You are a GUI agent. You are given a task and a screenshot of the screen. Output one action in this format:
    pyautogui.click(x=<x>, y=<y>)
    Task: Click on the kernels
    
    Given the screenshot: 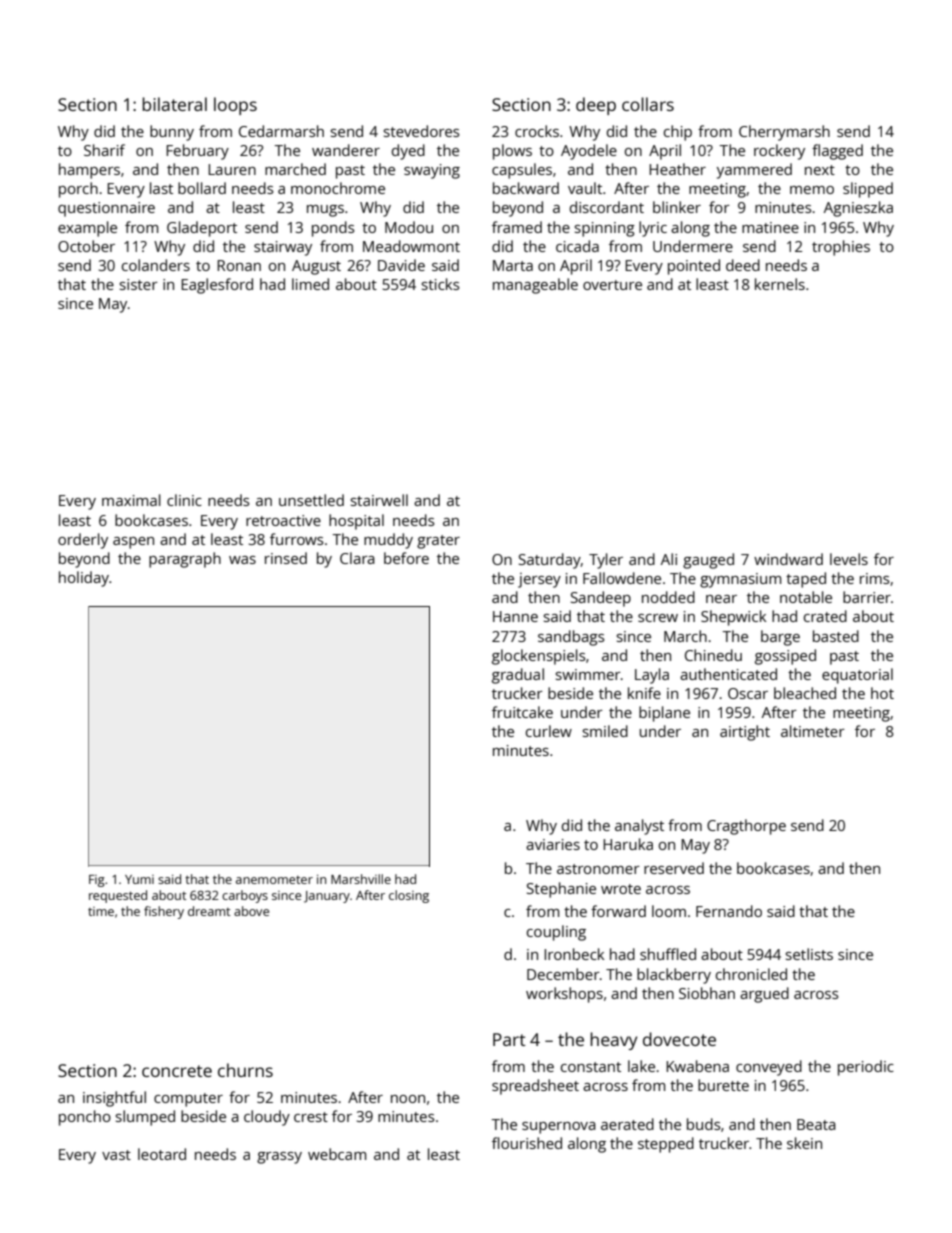 What is the action you would take?
    pyautogui.click(x=780, y=284)
